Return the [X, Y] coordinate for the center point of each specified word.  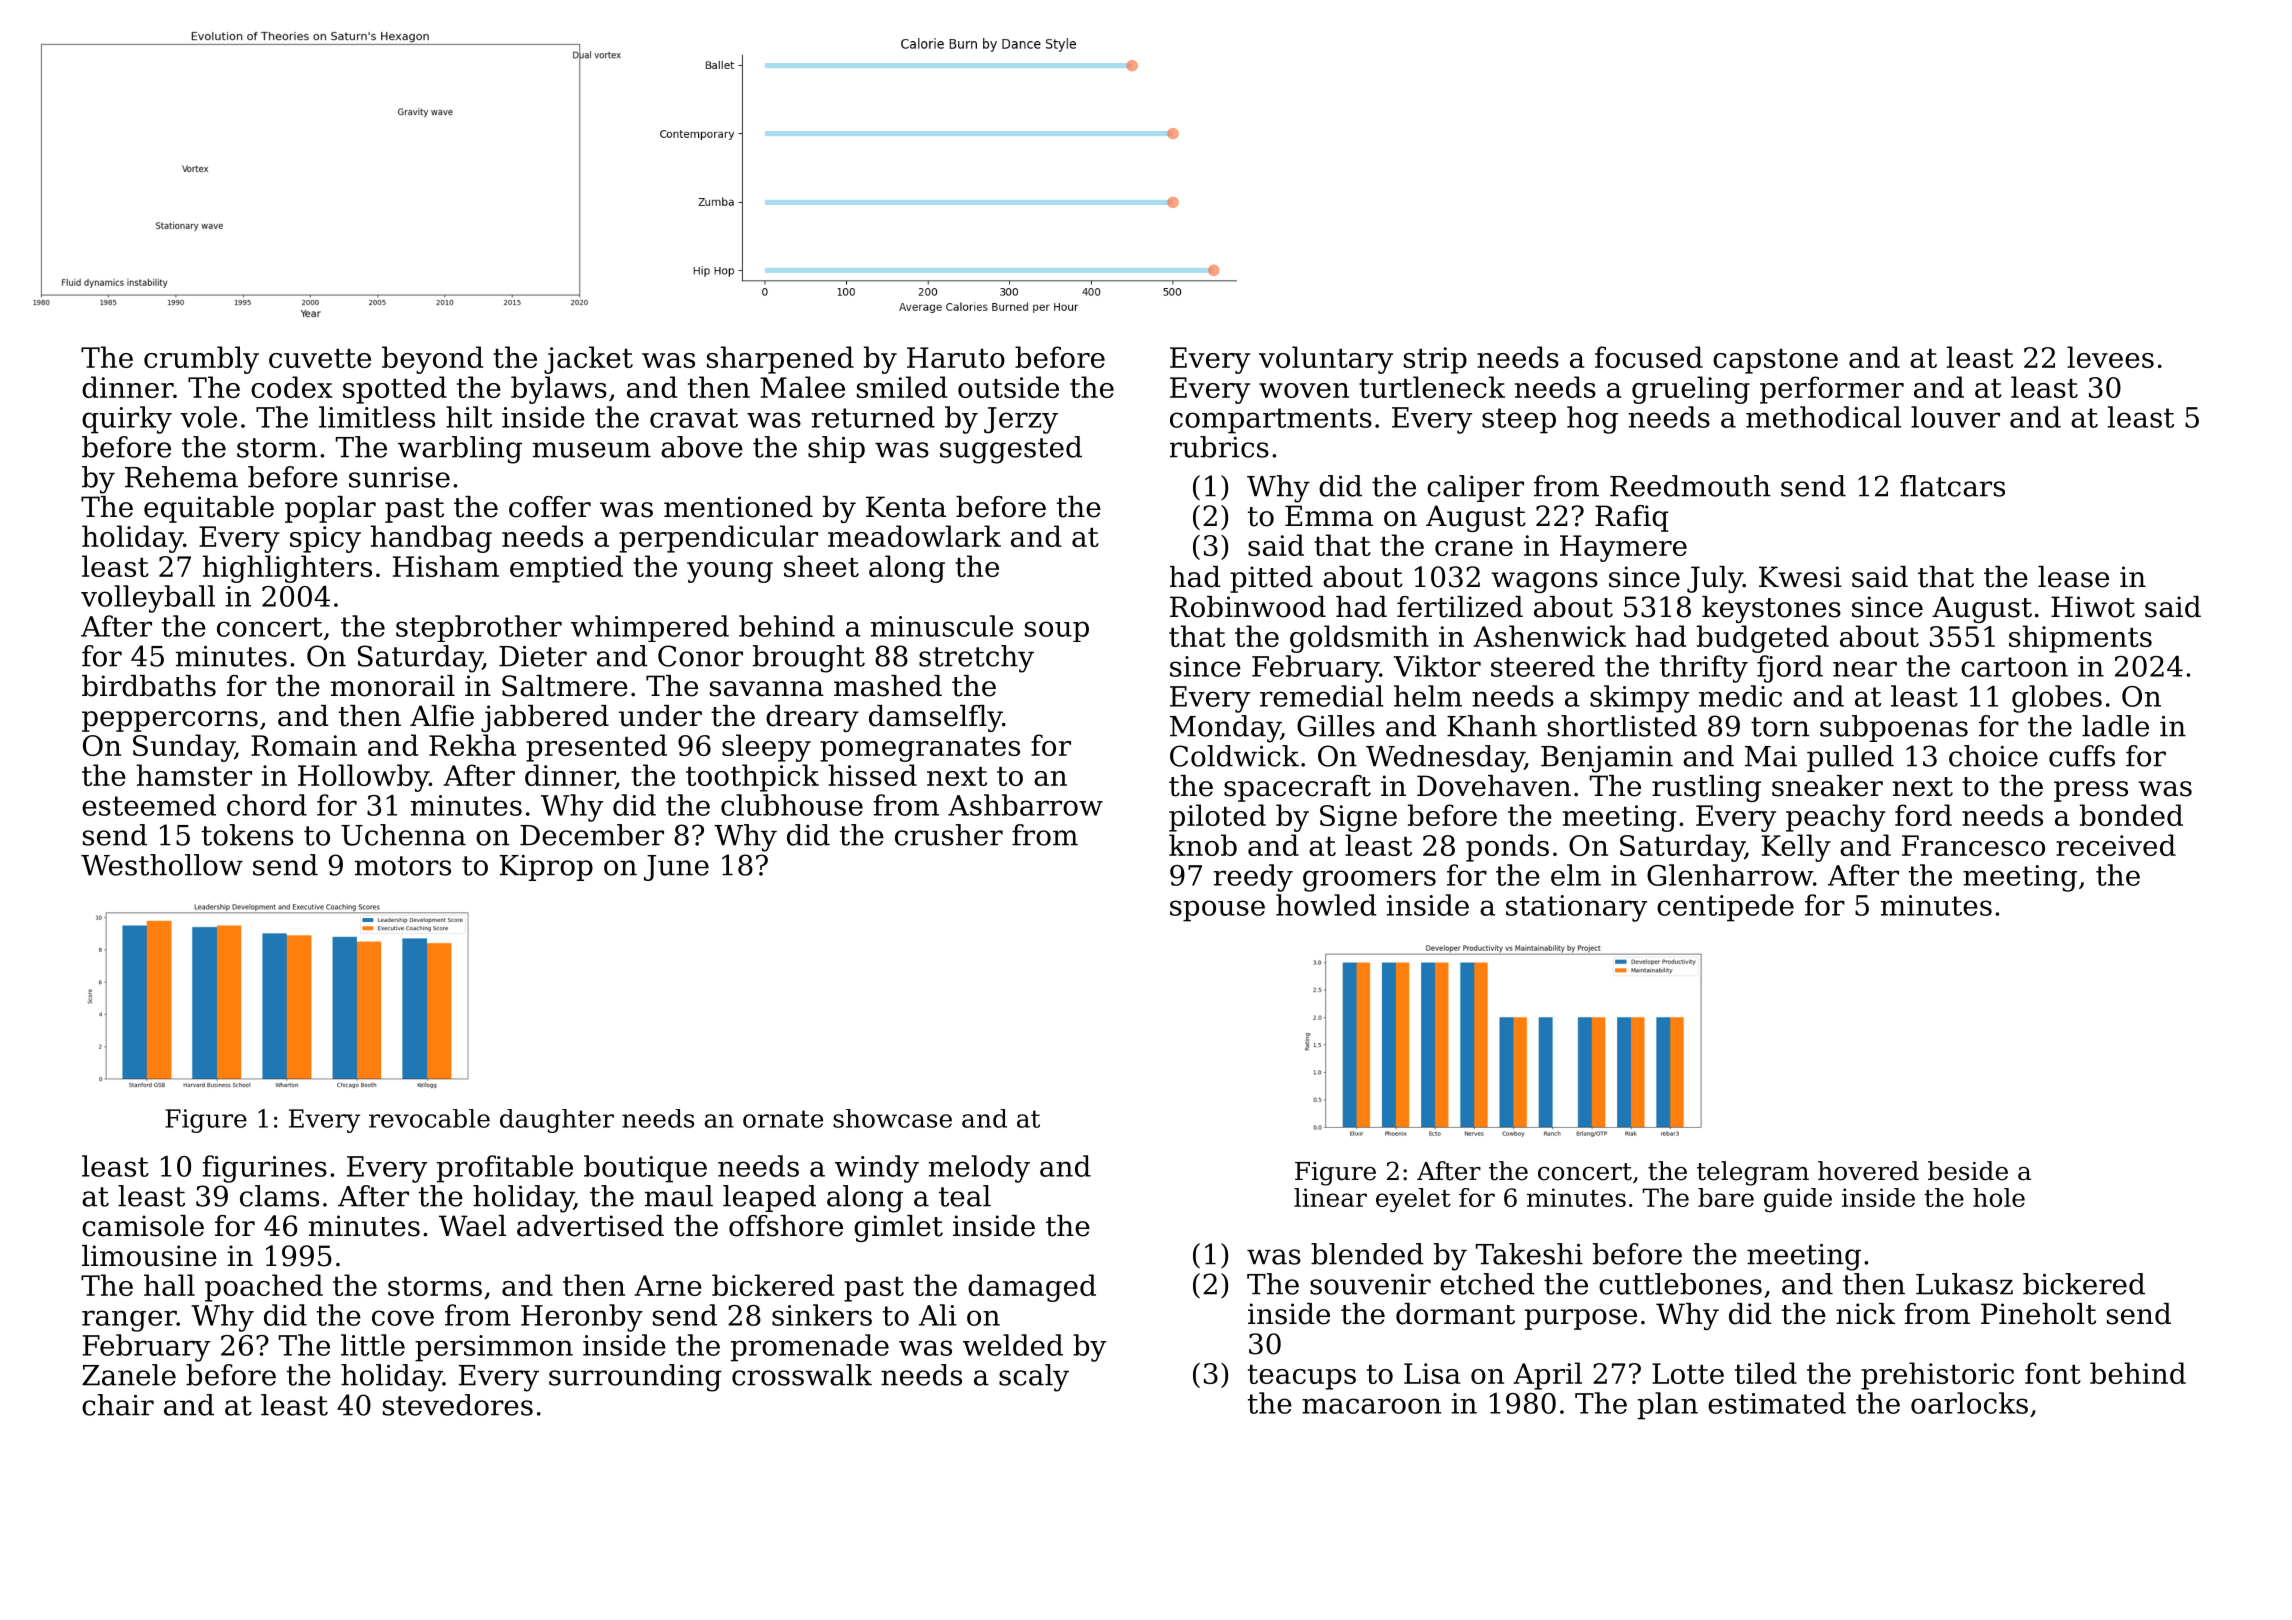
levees [2110, 357]
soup [1057, 631]
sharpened [780, 360]
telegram [1753, 1173]
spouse [1217, 911]
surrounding [635, 1378]
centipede [1725, 908]
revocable [429, 1118]
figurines [265, 1169]
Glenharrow [1730, 875]
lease [2073, 577]
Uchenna [403, 835]
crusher [949, 835]
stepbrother [479, 628]
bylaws [559, 390]
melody [979, 1169]
